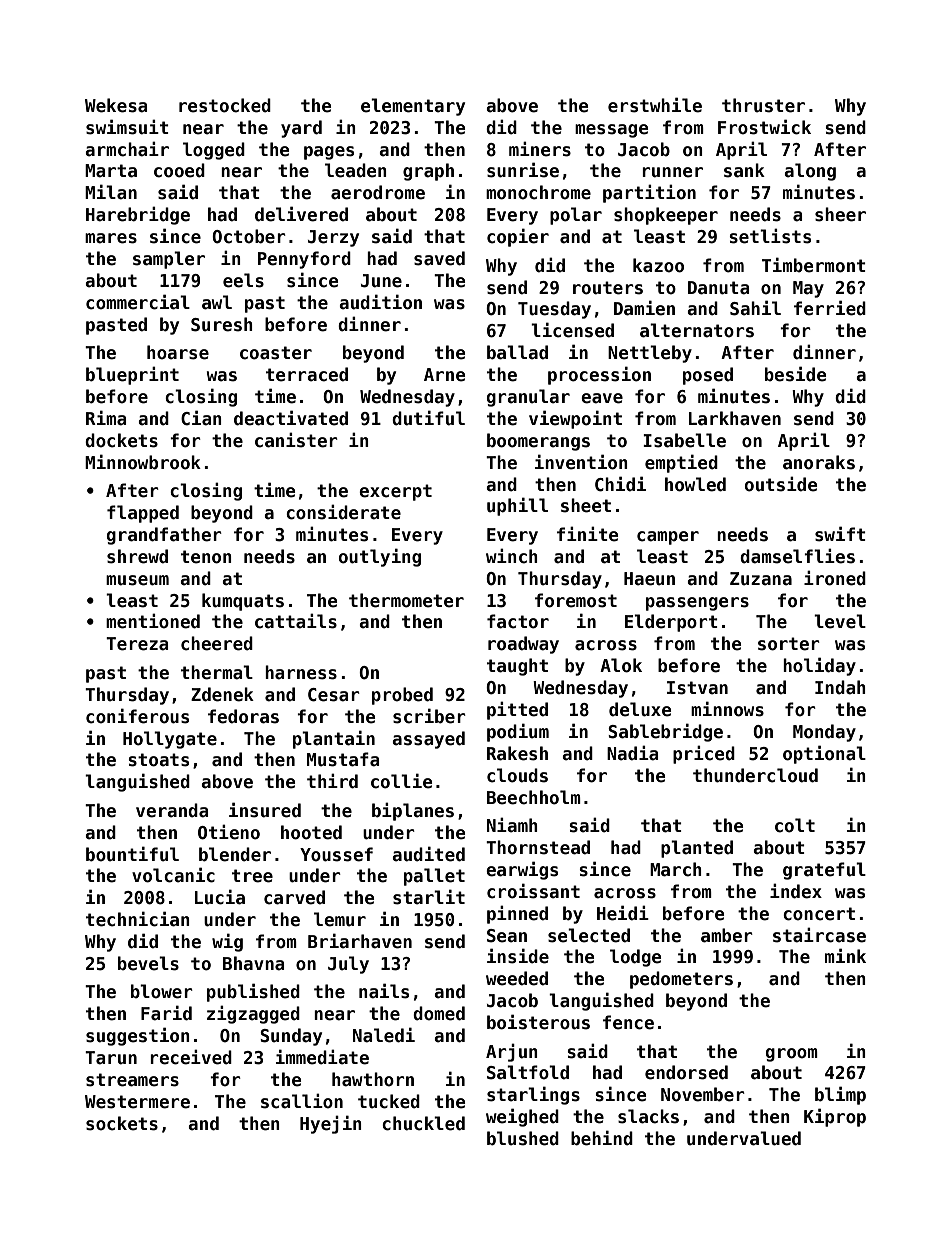 This screenshot has height=1233, width=952. Describe the element at coordinates (611, 131) in the screenshot. I see `message` at that location.
